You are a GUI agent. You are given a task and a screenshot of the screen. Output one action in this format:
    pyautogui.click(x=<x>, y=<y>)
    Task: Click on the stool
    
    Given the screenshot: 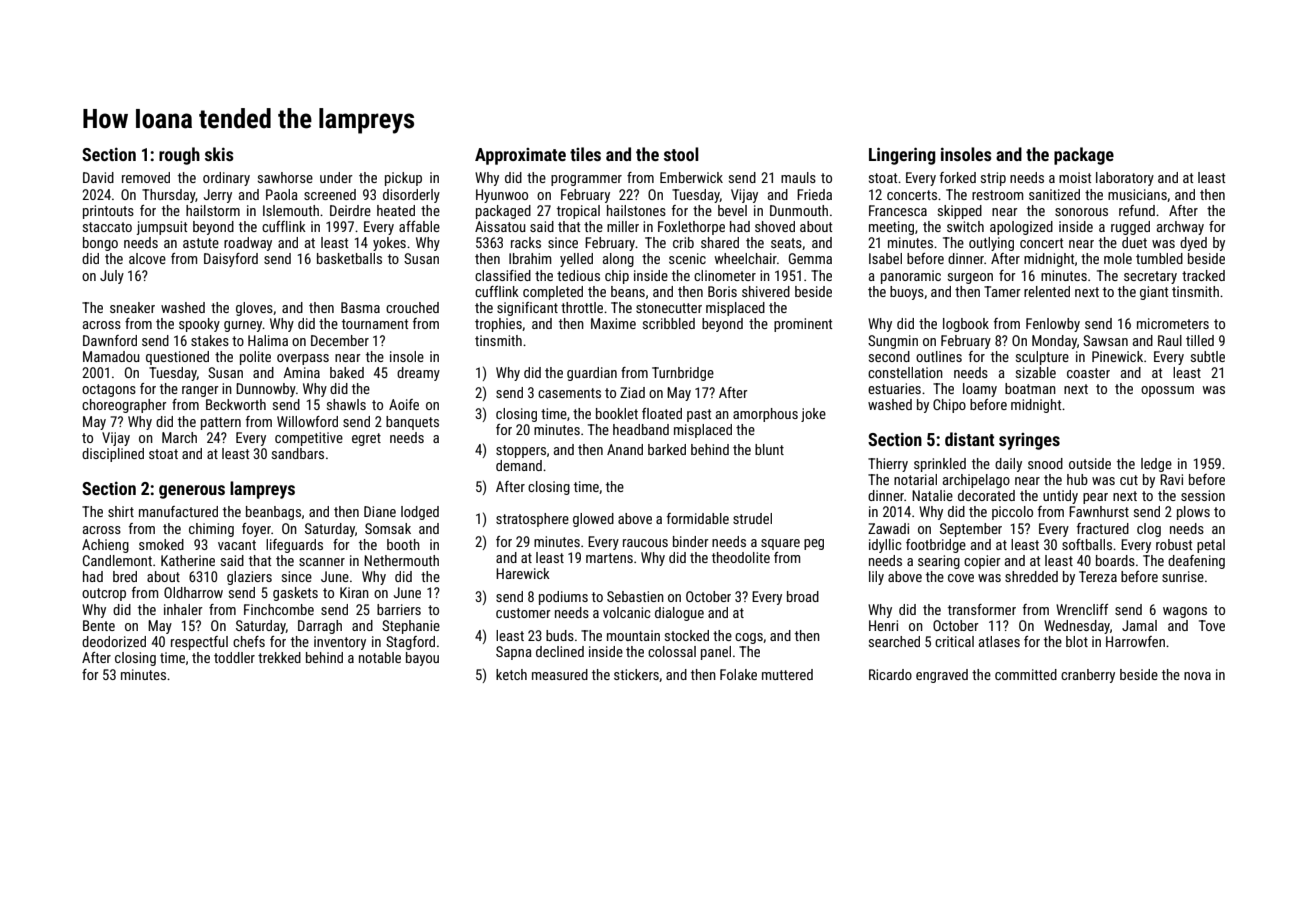 What is the action you would take?
    pyautogui.click(x=681, y=154)
